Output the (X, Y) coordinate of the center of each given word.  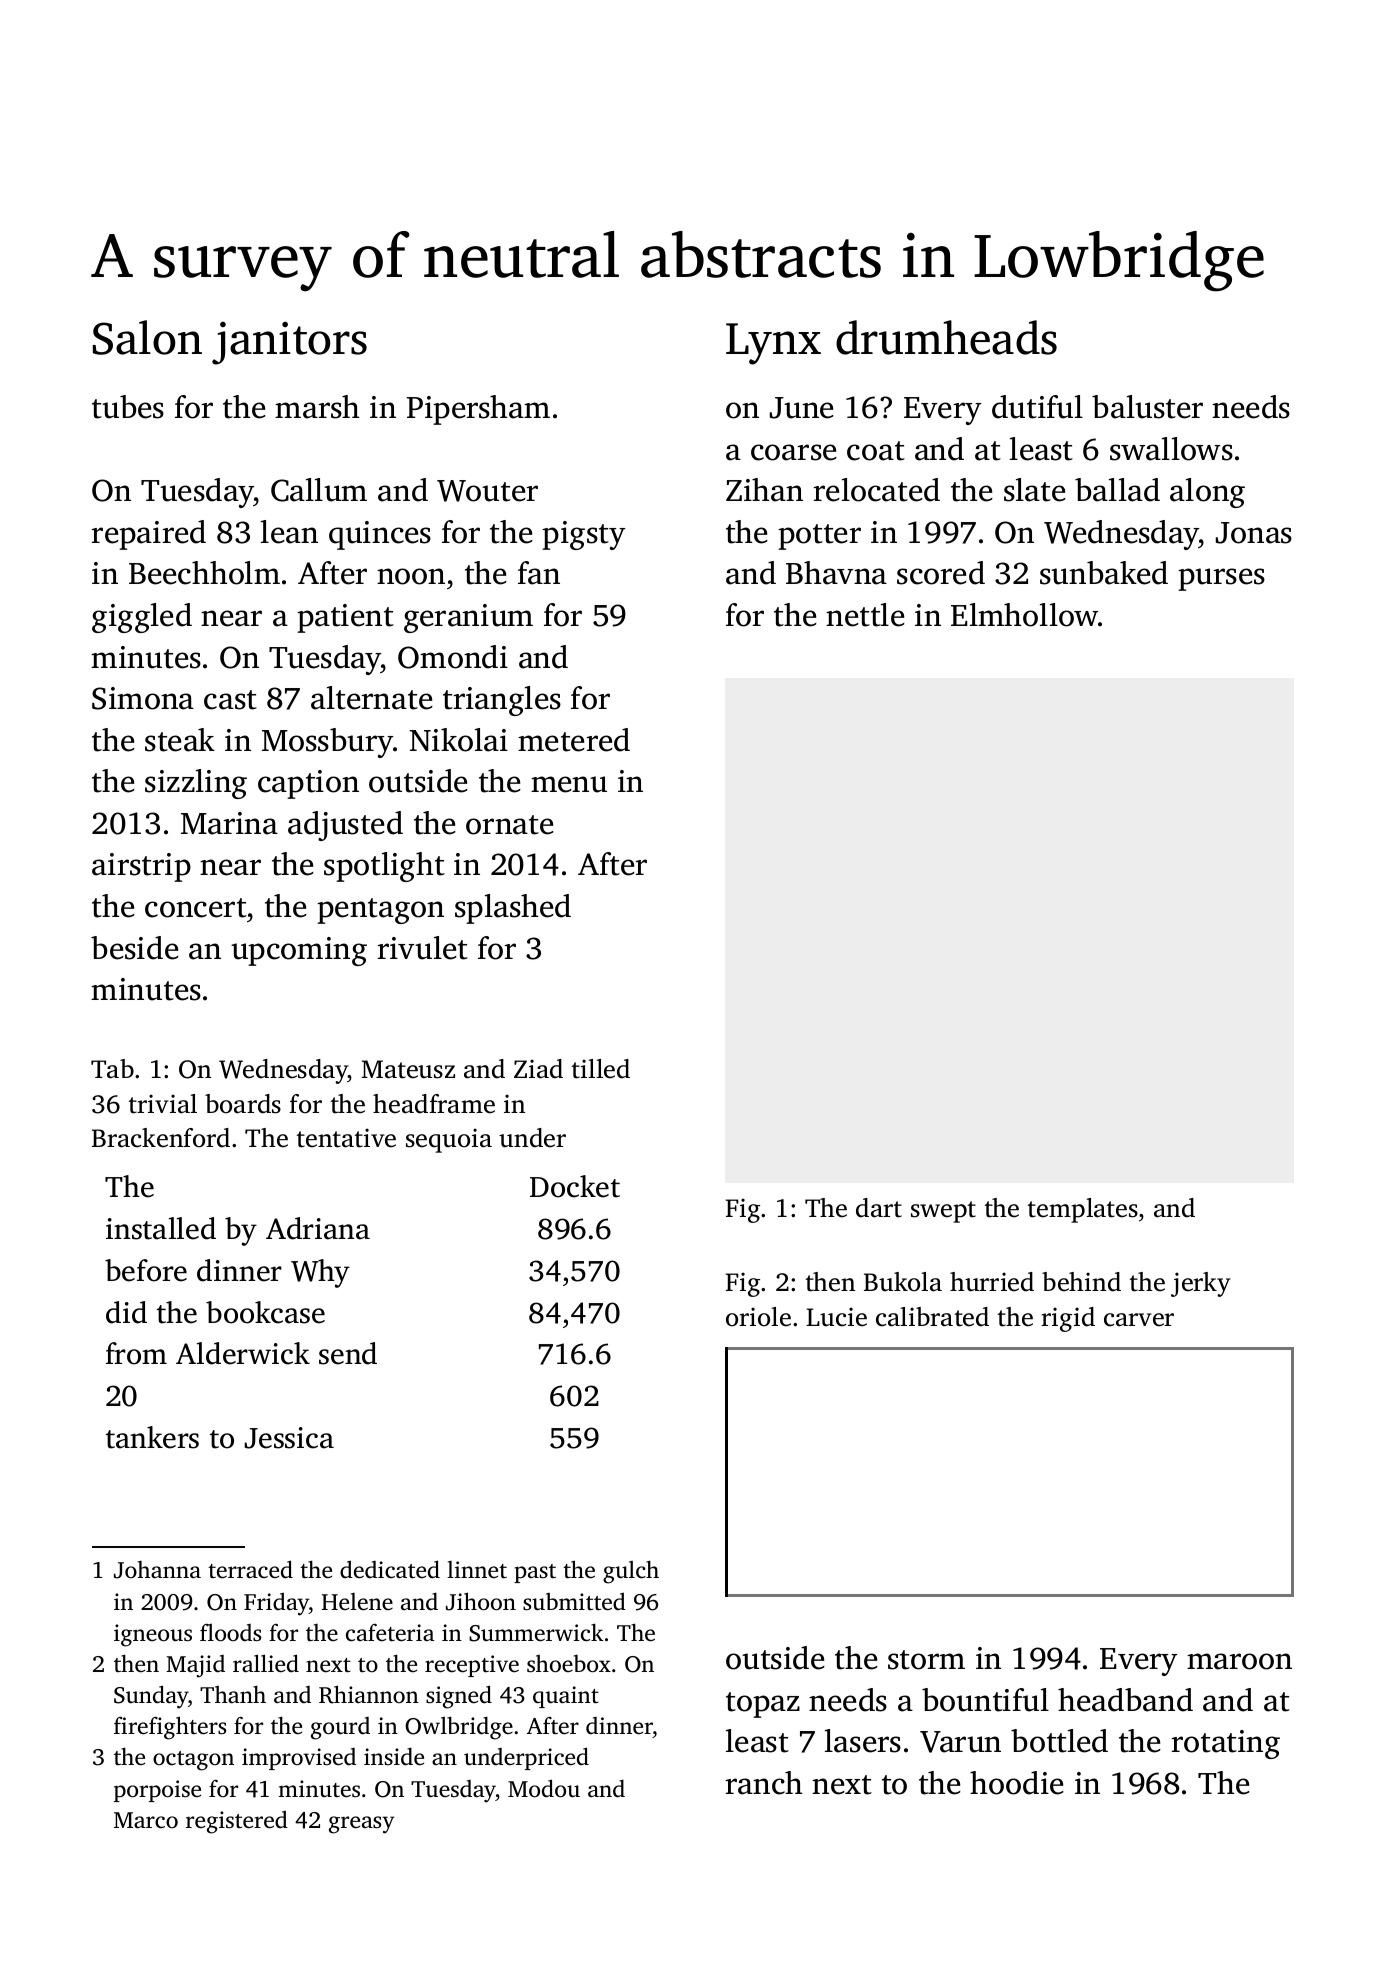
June (802, 408)
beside (135, 948)
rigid (1068, 1319)
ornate (510, 825)
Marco (146, 1820)
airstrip (141, 867)
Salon (147, 337)
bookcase (265, 1312)
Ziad (538, 1069)
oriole (758, 1317)
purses (1221, 579)
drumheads (946, 337)
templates (1083, 1210)
